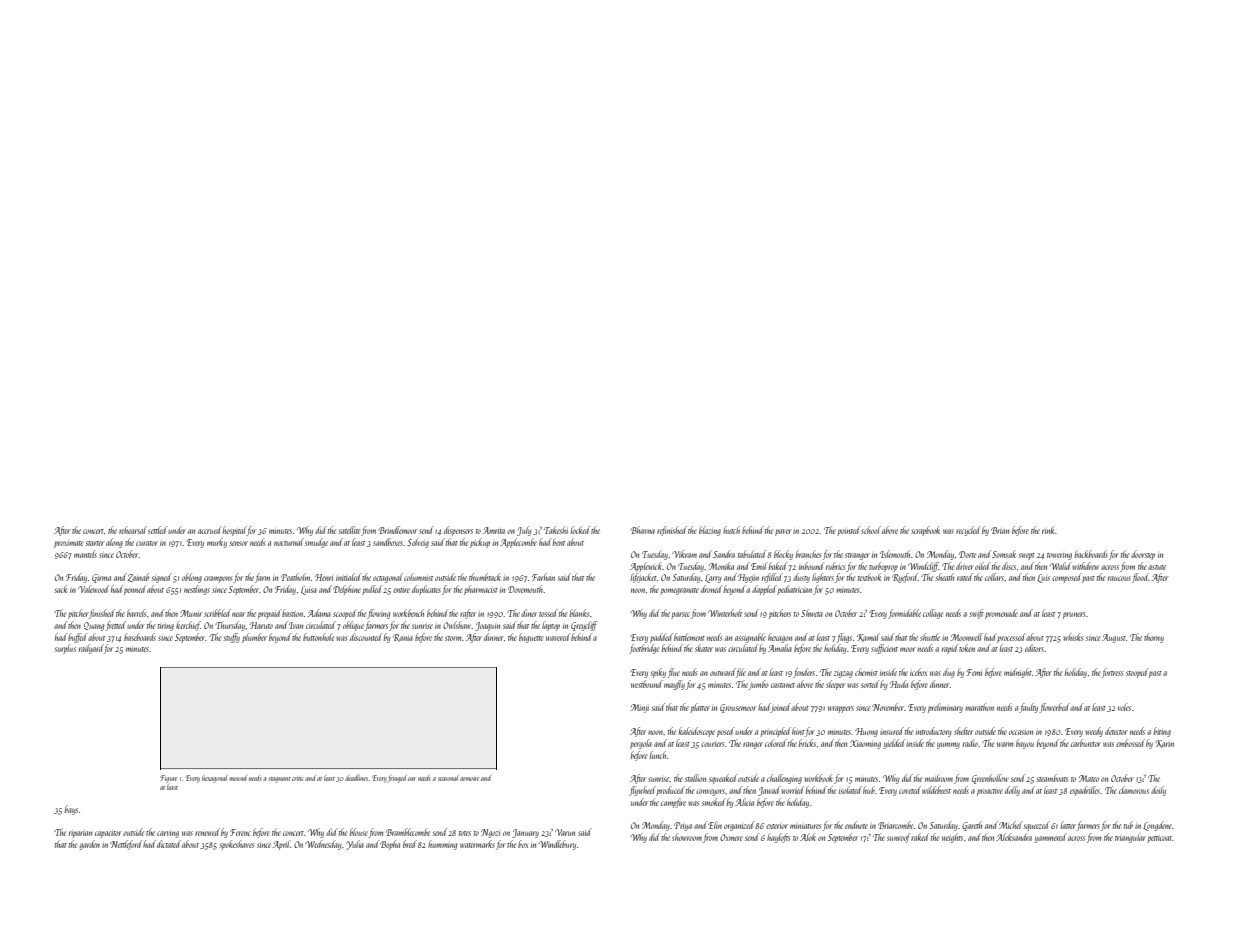 Image resolution: width=1233 pixels, height=952 pixels. I want to click on pomegranate, so click(679, 591).
